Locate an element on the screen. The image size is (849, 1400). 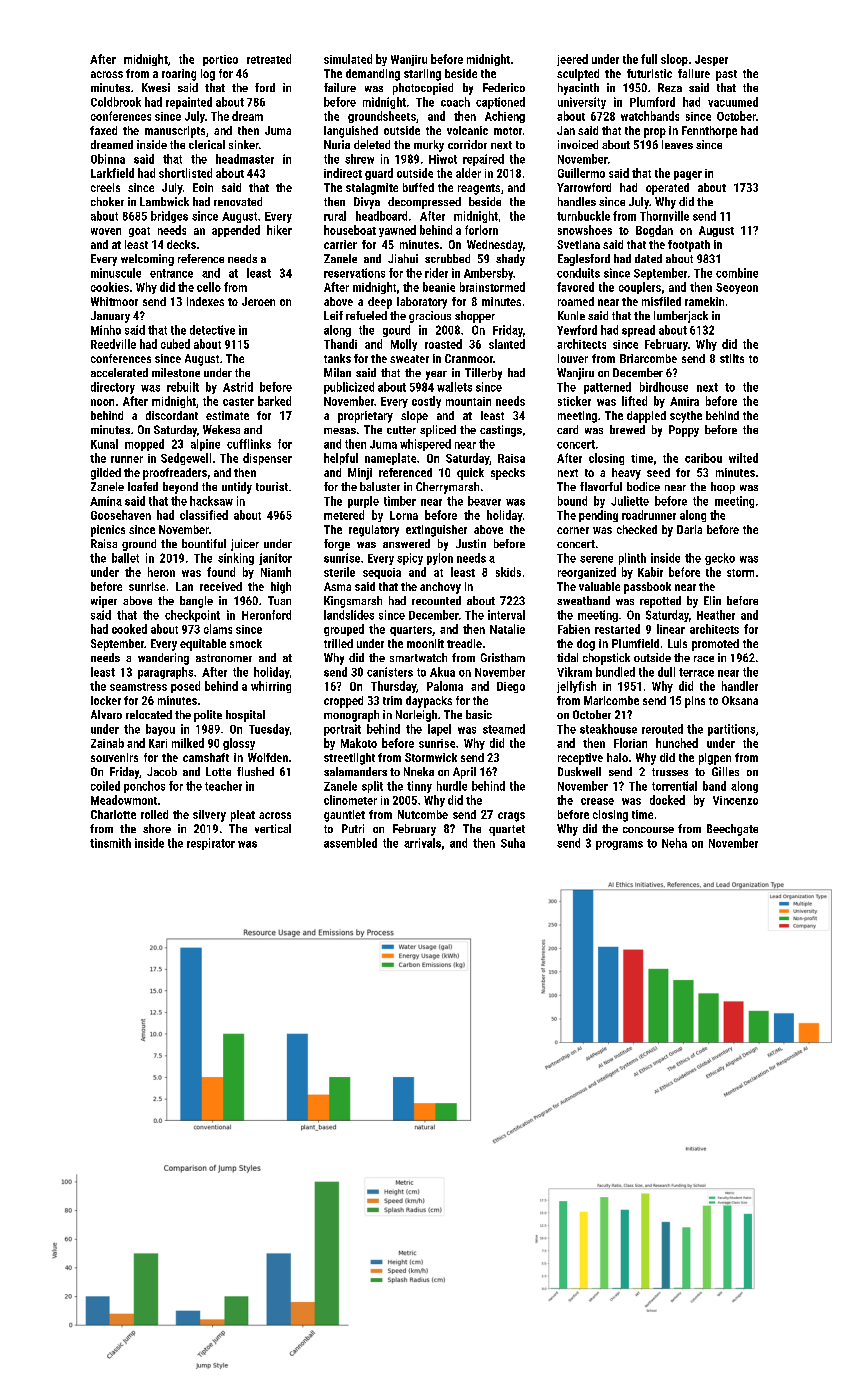
mountain is located at coordinates (468, 401).
